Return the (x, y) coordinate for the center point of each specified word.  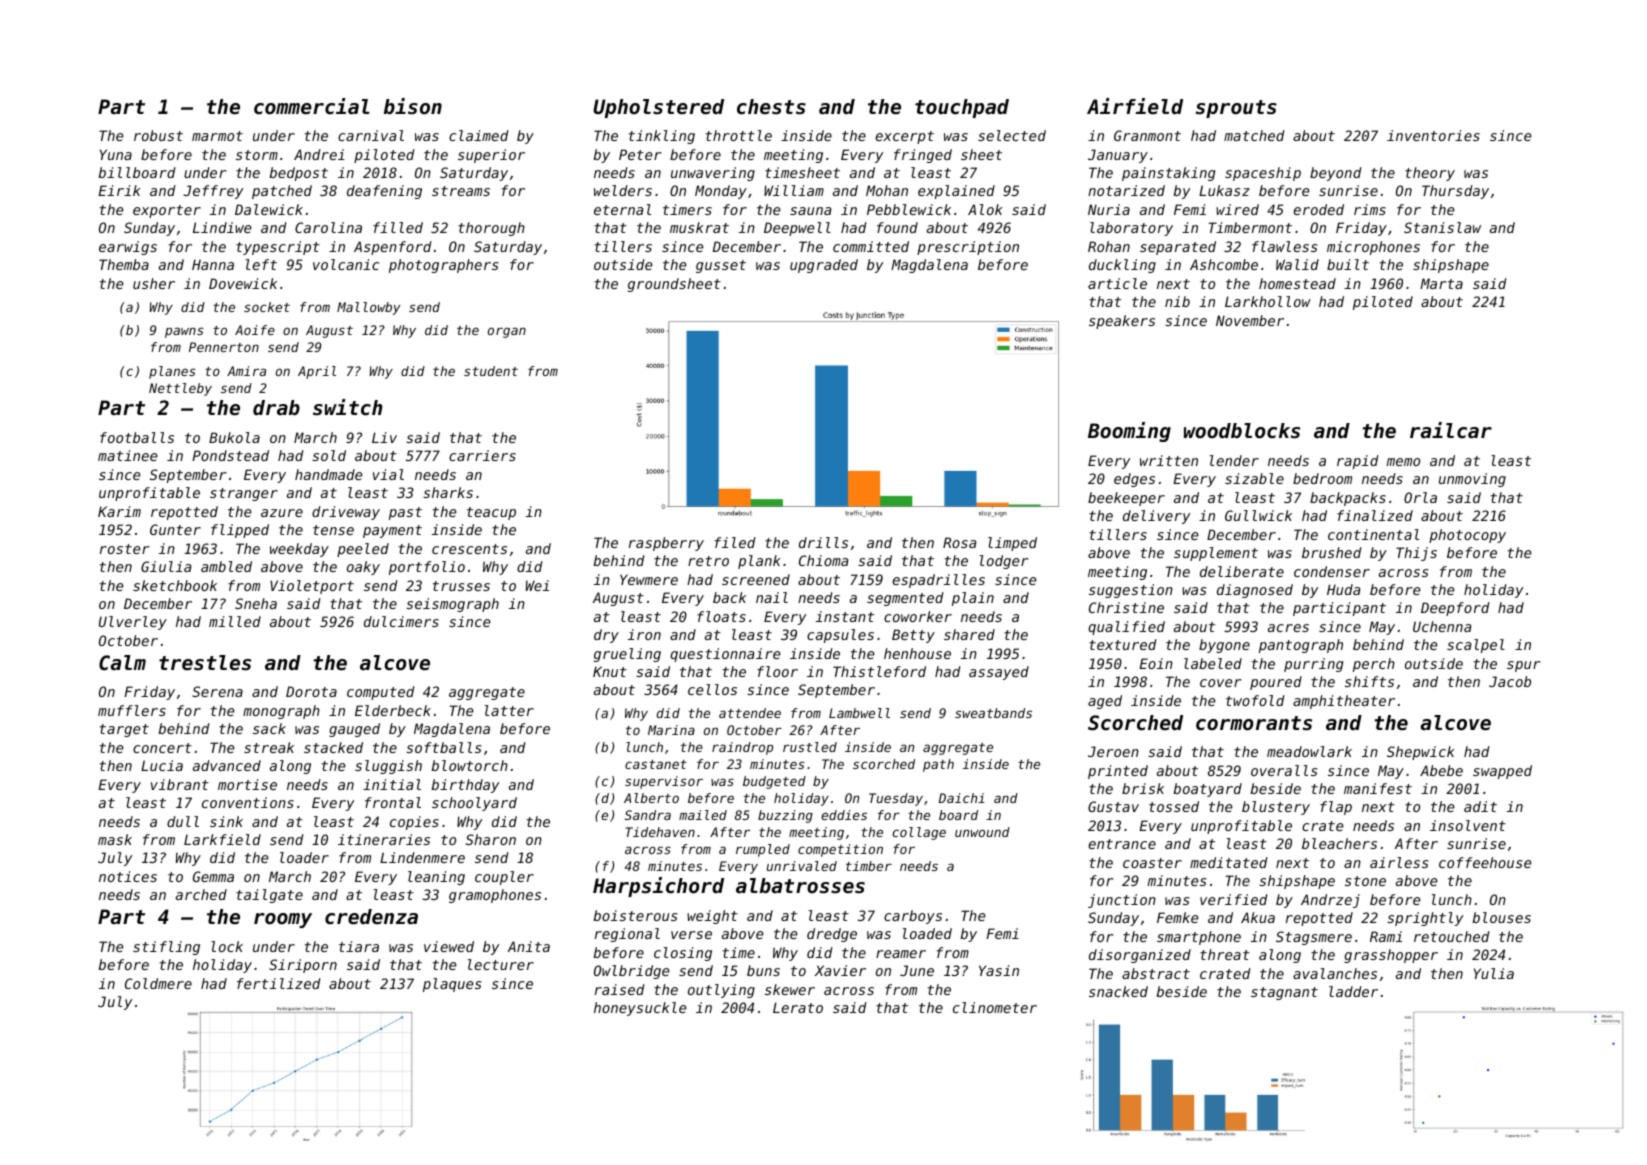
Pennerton (224, 347)
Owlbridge (631, 972)
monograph (281, 712)
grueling (627, 655)
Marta (1441, 283)
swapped (1502, 772)
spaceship (1263, 174)
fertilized (279, 983)
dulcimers (401, 621)
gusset (721, 266)
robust (158, 135)
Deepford (1455, 609)
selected (1012, 135)
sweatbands (993, 713)
